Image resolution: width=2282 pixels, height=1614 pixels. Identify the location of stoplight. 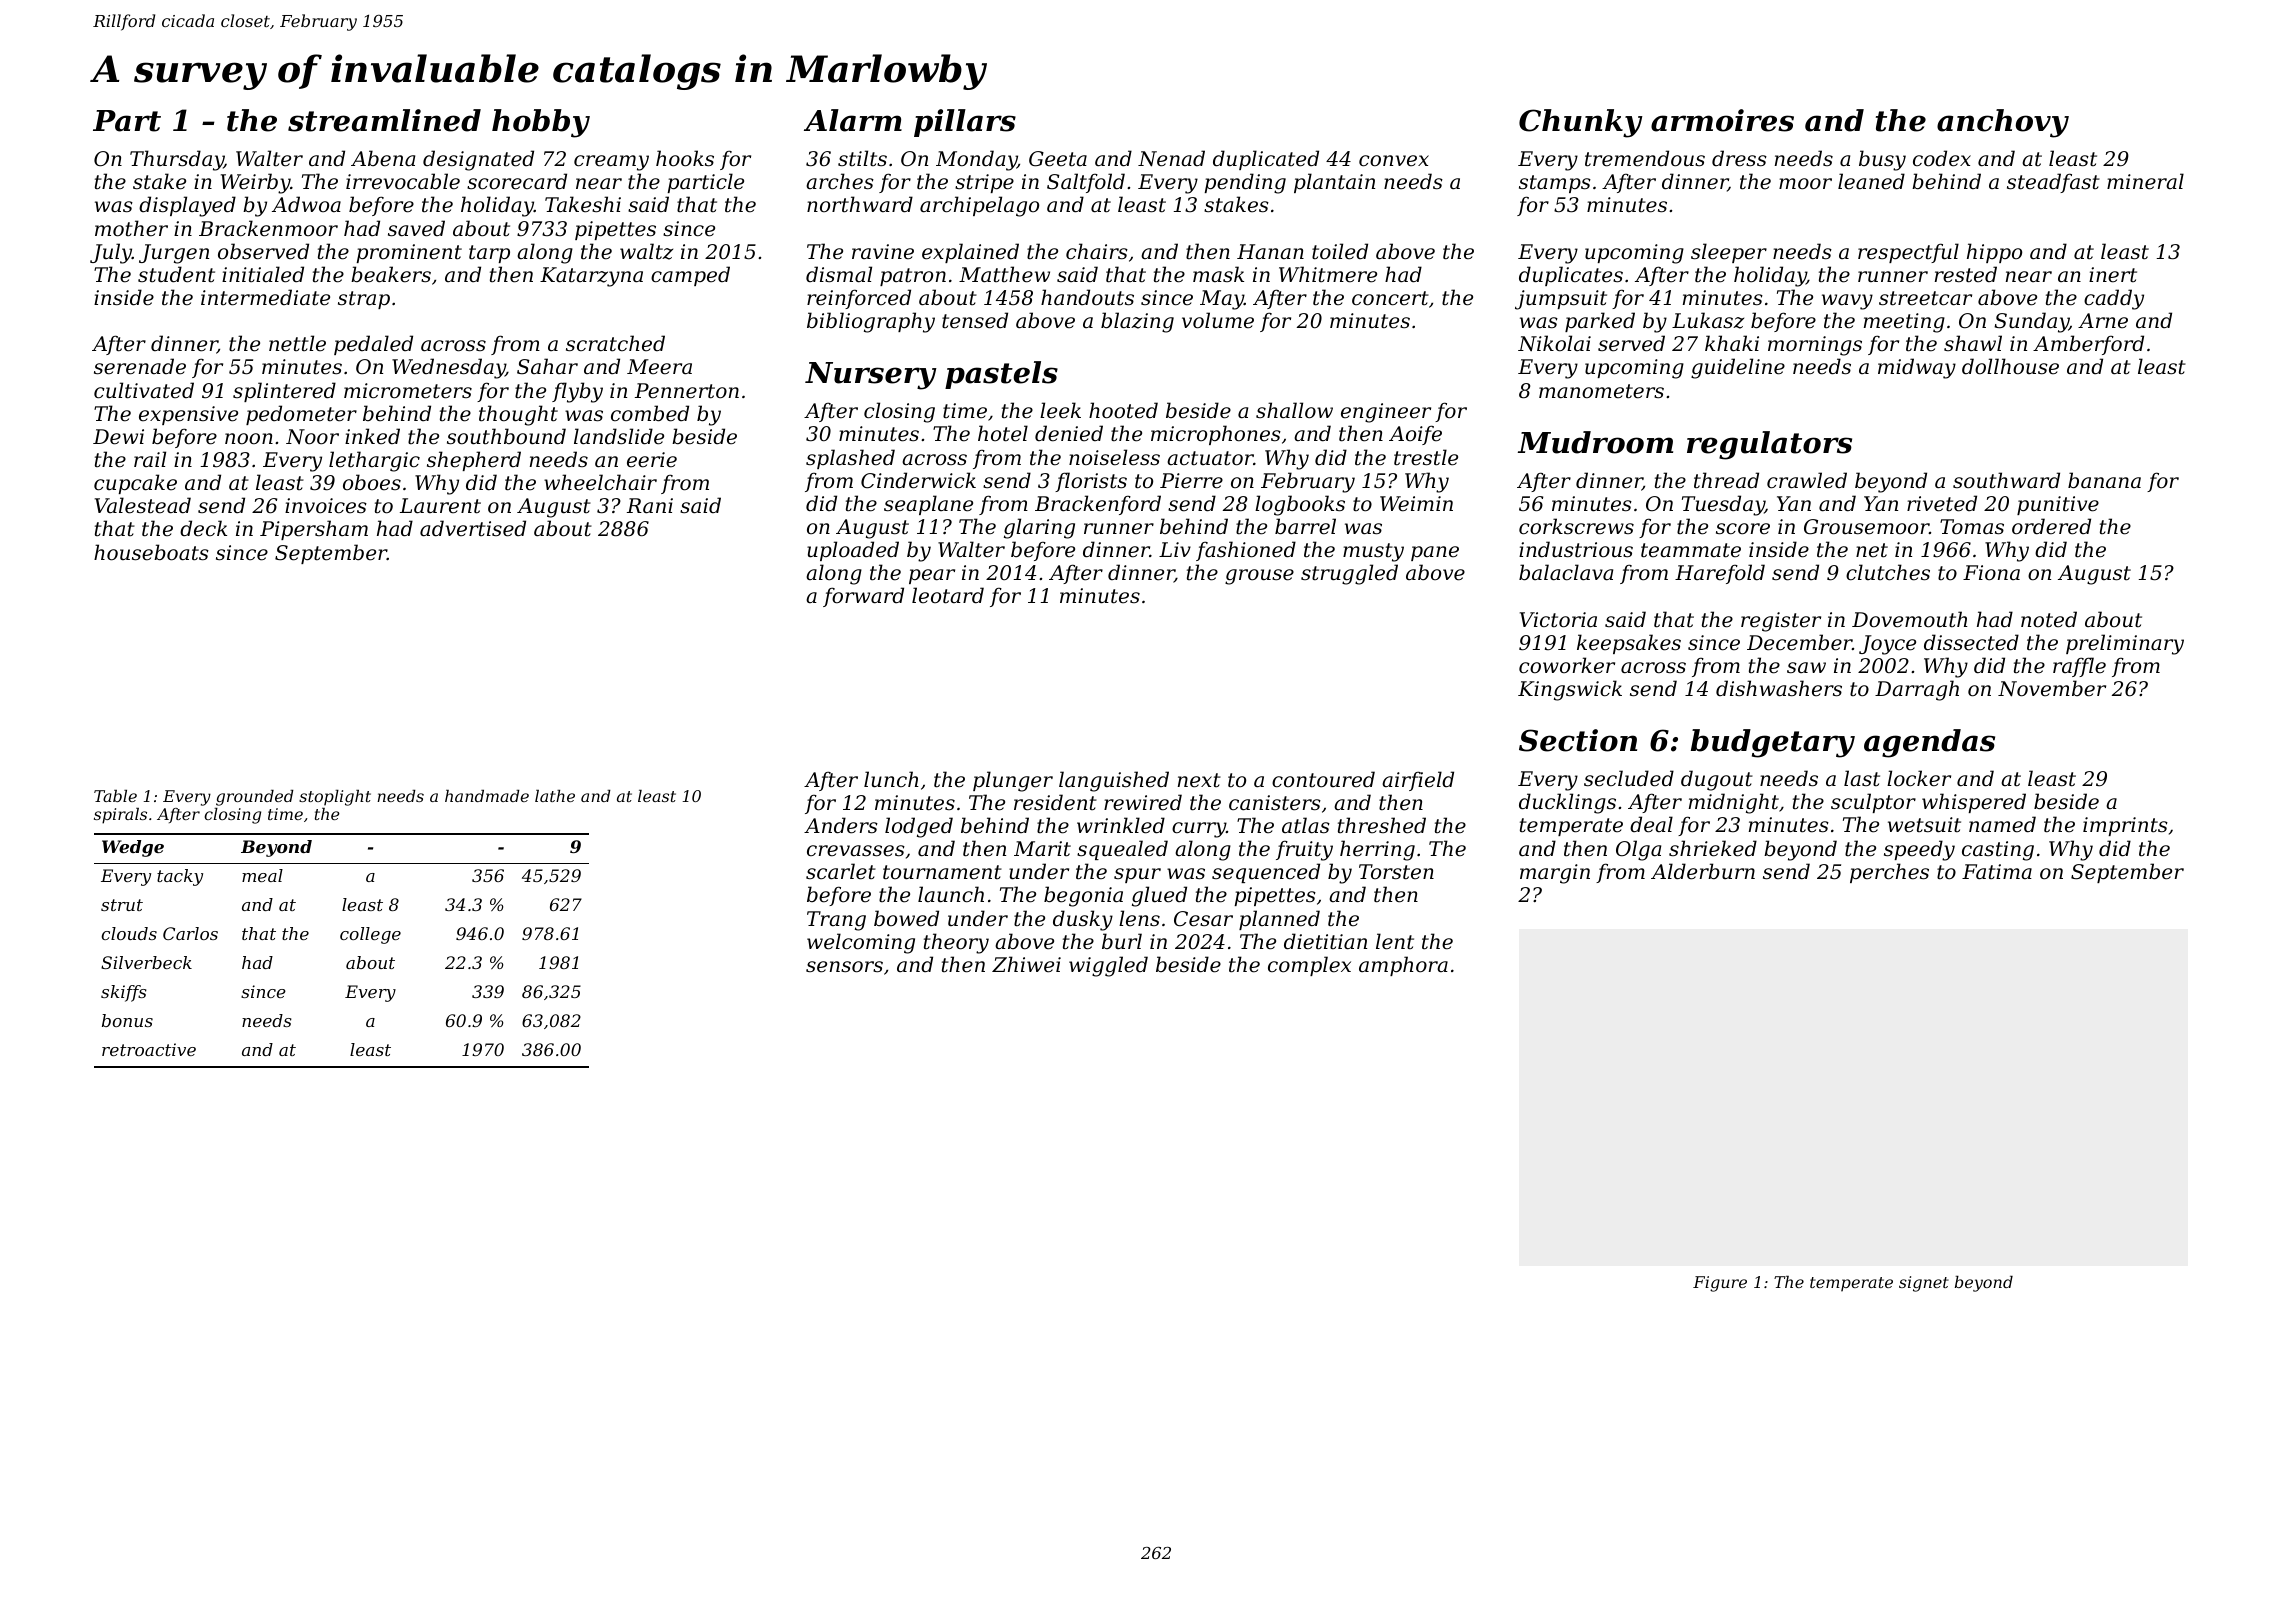
(335, 798).
